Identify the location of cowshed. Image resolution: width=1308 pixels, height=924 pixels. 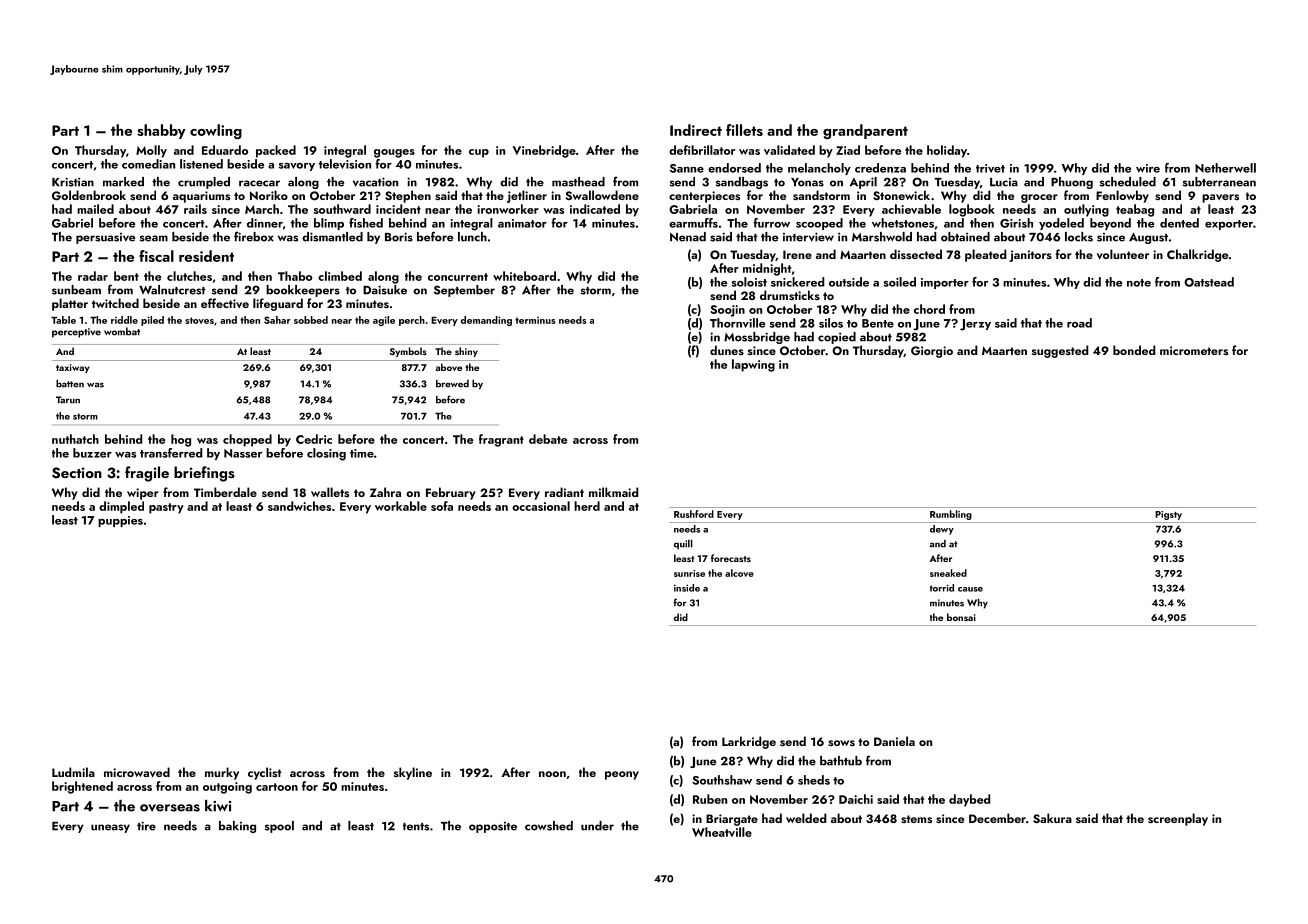
(549, 826).
